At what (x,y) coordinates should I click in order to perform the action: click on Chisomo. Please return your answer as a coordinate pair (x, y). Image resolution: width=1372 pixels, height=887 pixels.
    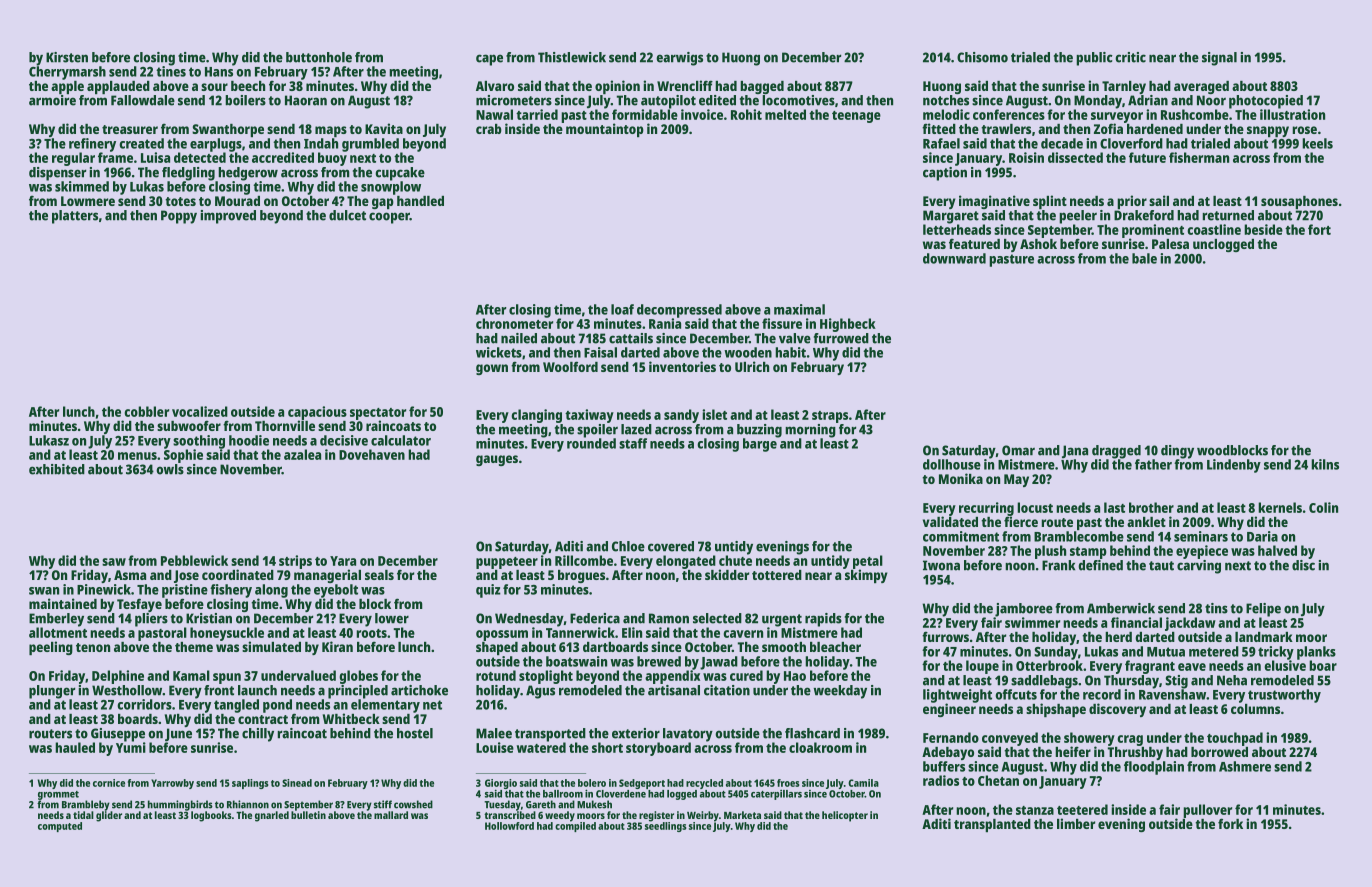
    Looking at the image, I should click on (982, 57).
